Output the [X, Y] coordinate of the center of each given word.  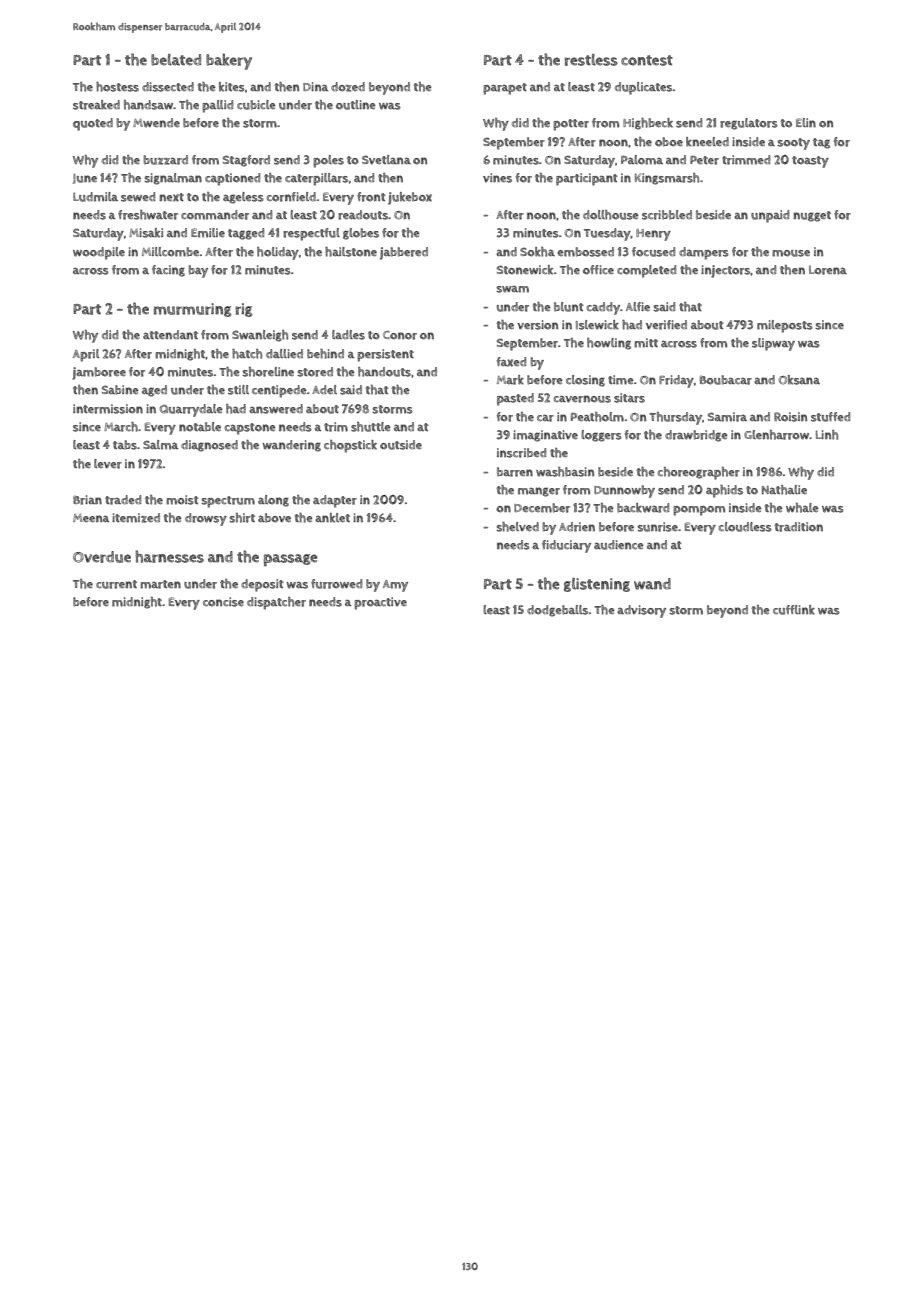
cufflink [794, 610]
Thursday [675, 418]
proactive [380, 603]
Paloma [642, 160]
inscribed [521, 453]
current [116, 584]
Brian [87, 500]
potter [571, 125]
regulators [749, 124]
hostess [117, 87]
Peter [704, 160]
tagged [246, 234]
